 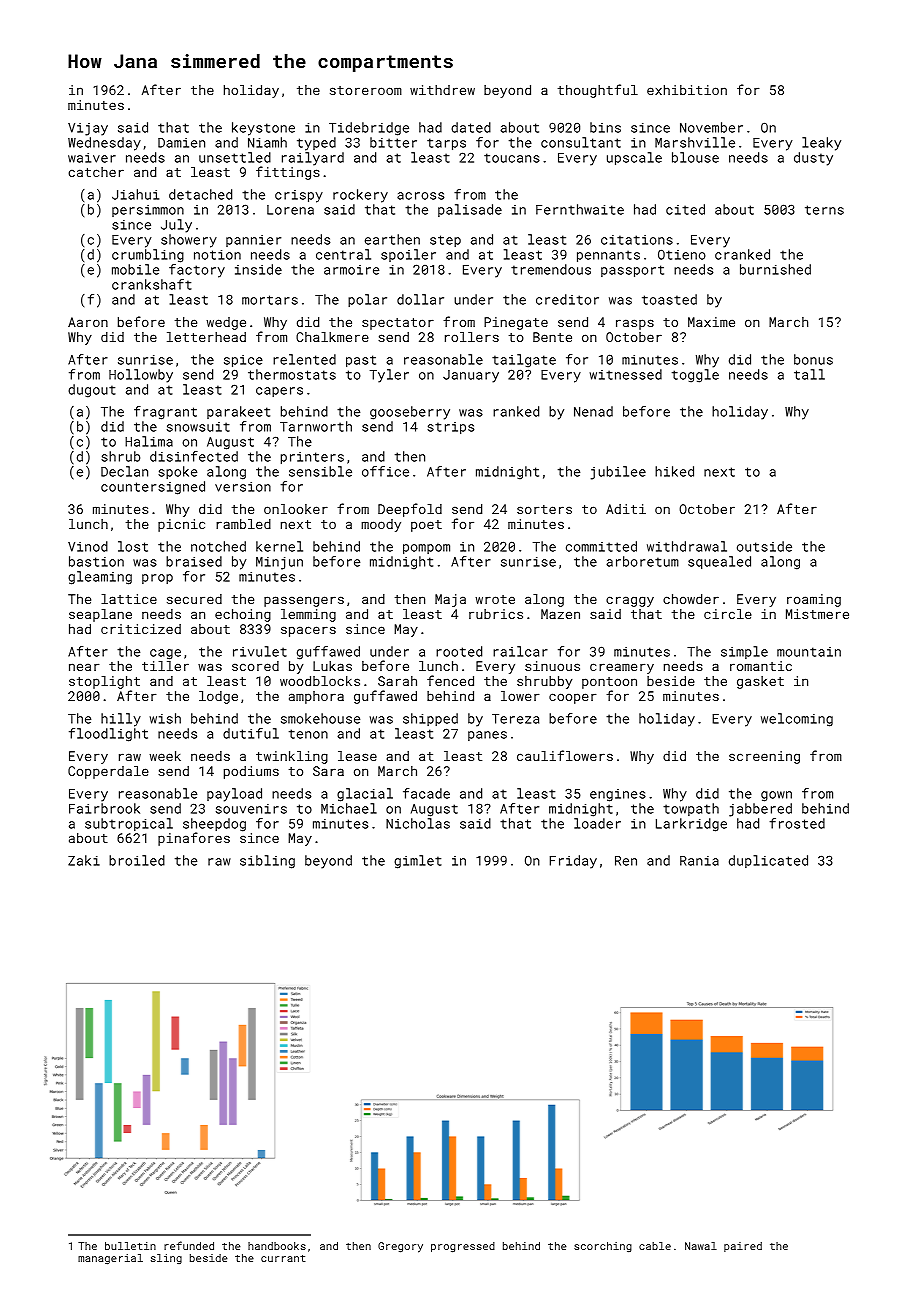 I want to click on tailgate, so click(x=524, y=361).
